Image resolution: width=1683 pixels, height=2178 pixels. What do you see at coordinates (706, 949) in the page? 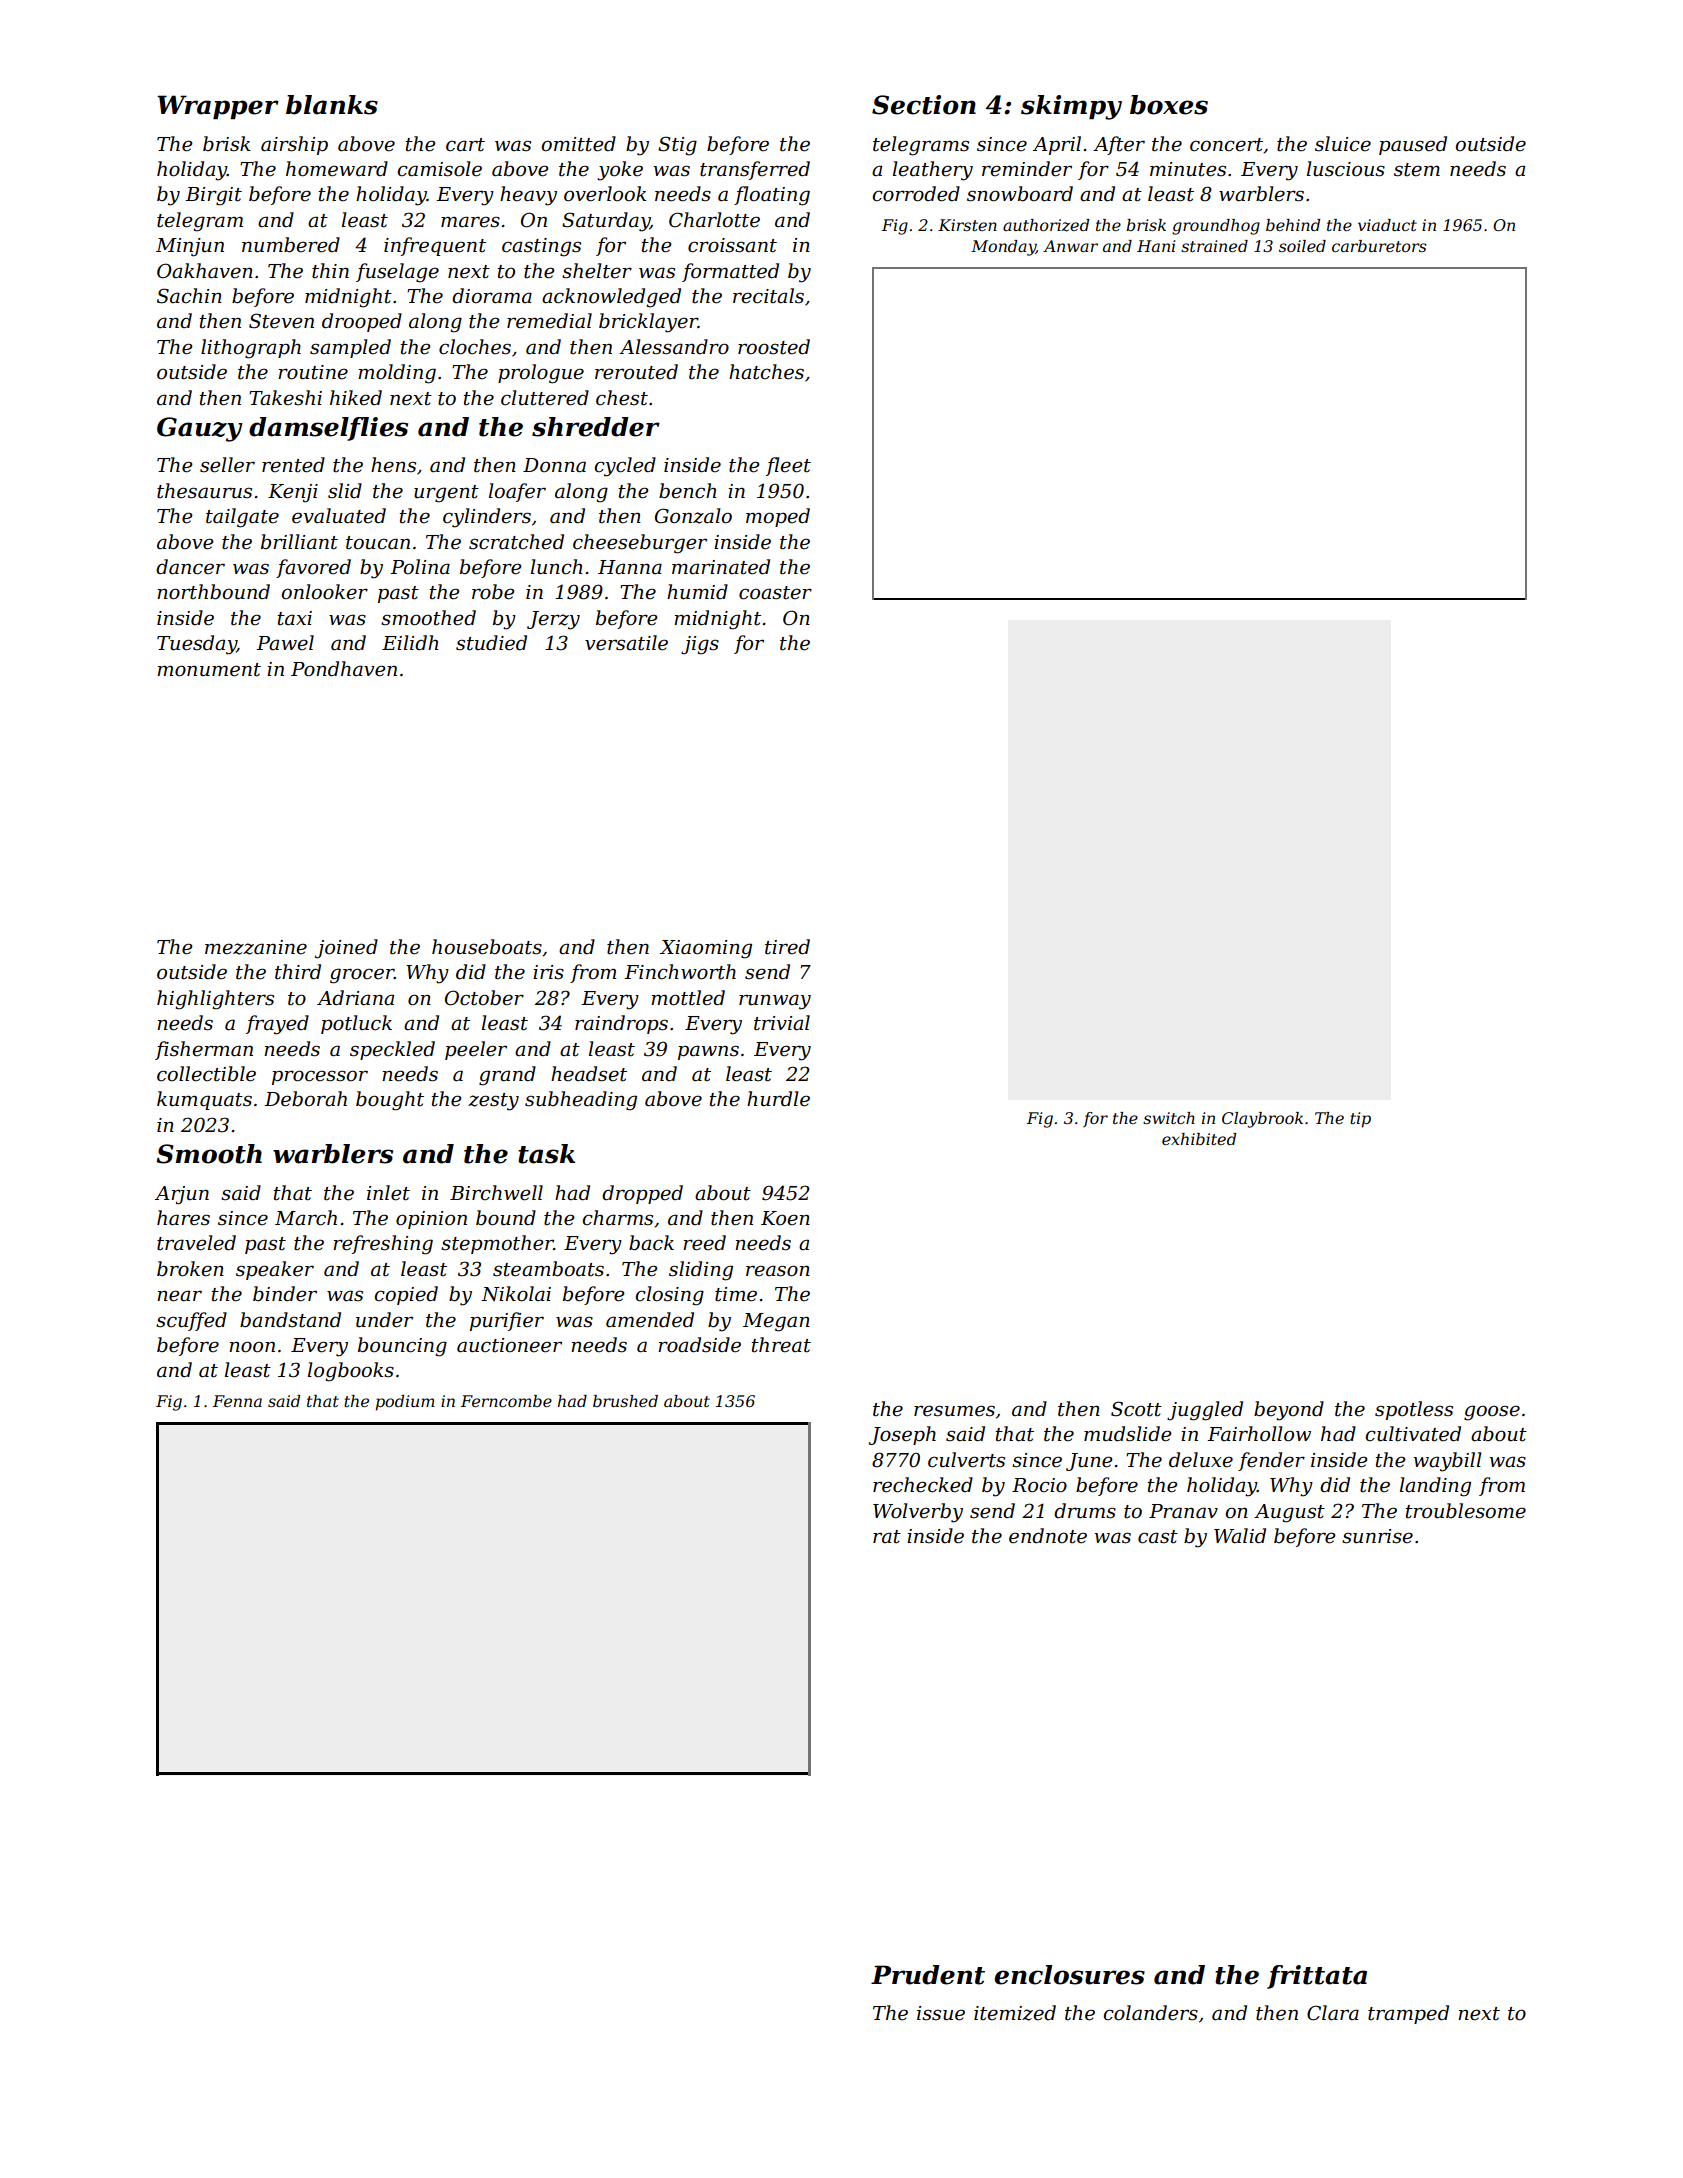
I see `Xiaoming` at bounding box center [706, 949].
